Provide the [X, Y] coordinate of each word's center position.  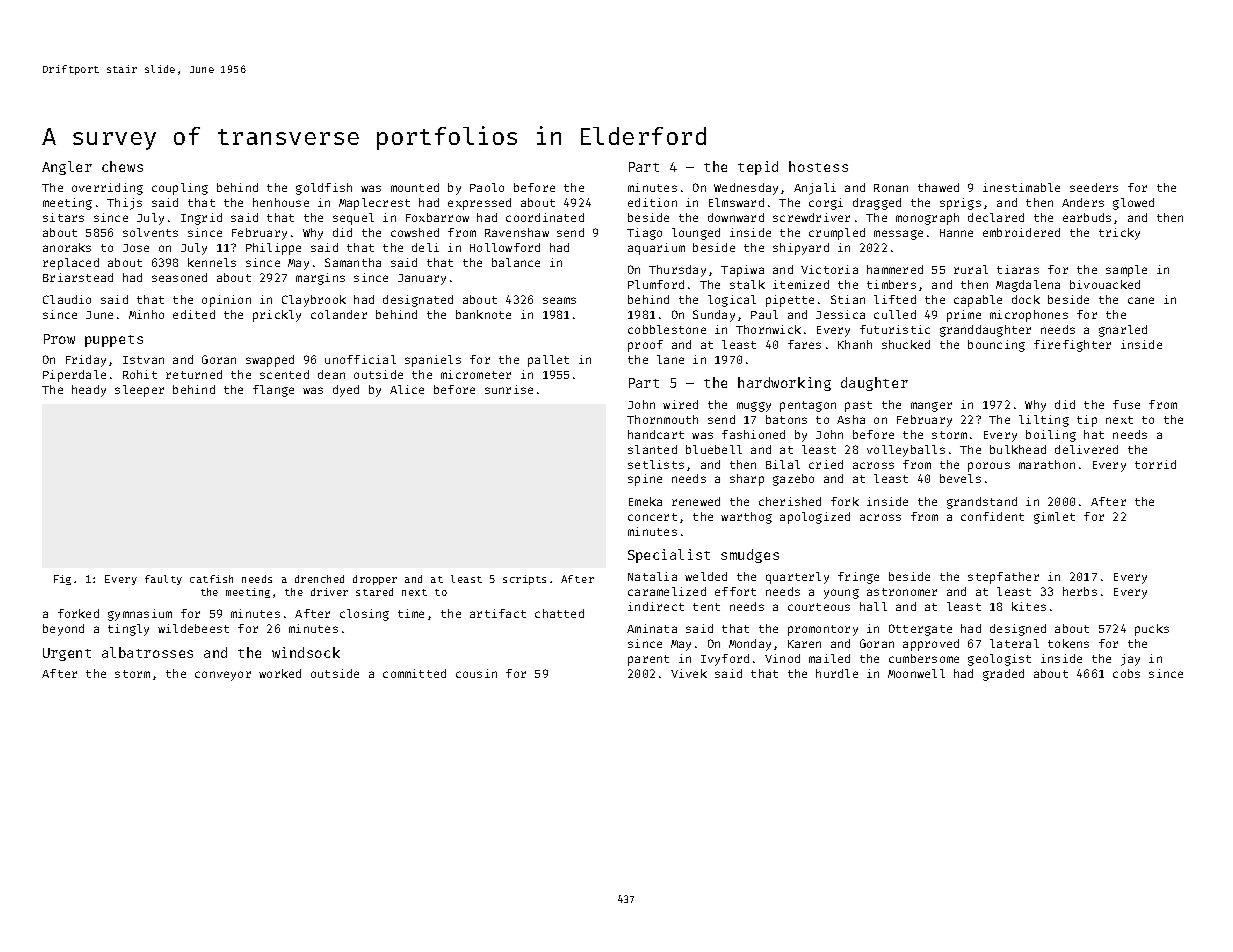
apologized [815, 518]
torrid [1155, 464]
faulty [163, 580]
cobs [1126, 673]
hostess [818, 166]
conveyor [223, 676]
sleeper [139, 391]
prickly [277, 316]
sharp [747, 480]
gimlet [1054, 518]
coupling [180, 189]
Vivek [689, 673]
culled [895, 314]
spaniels [433, 361]
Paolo [487, 187]
